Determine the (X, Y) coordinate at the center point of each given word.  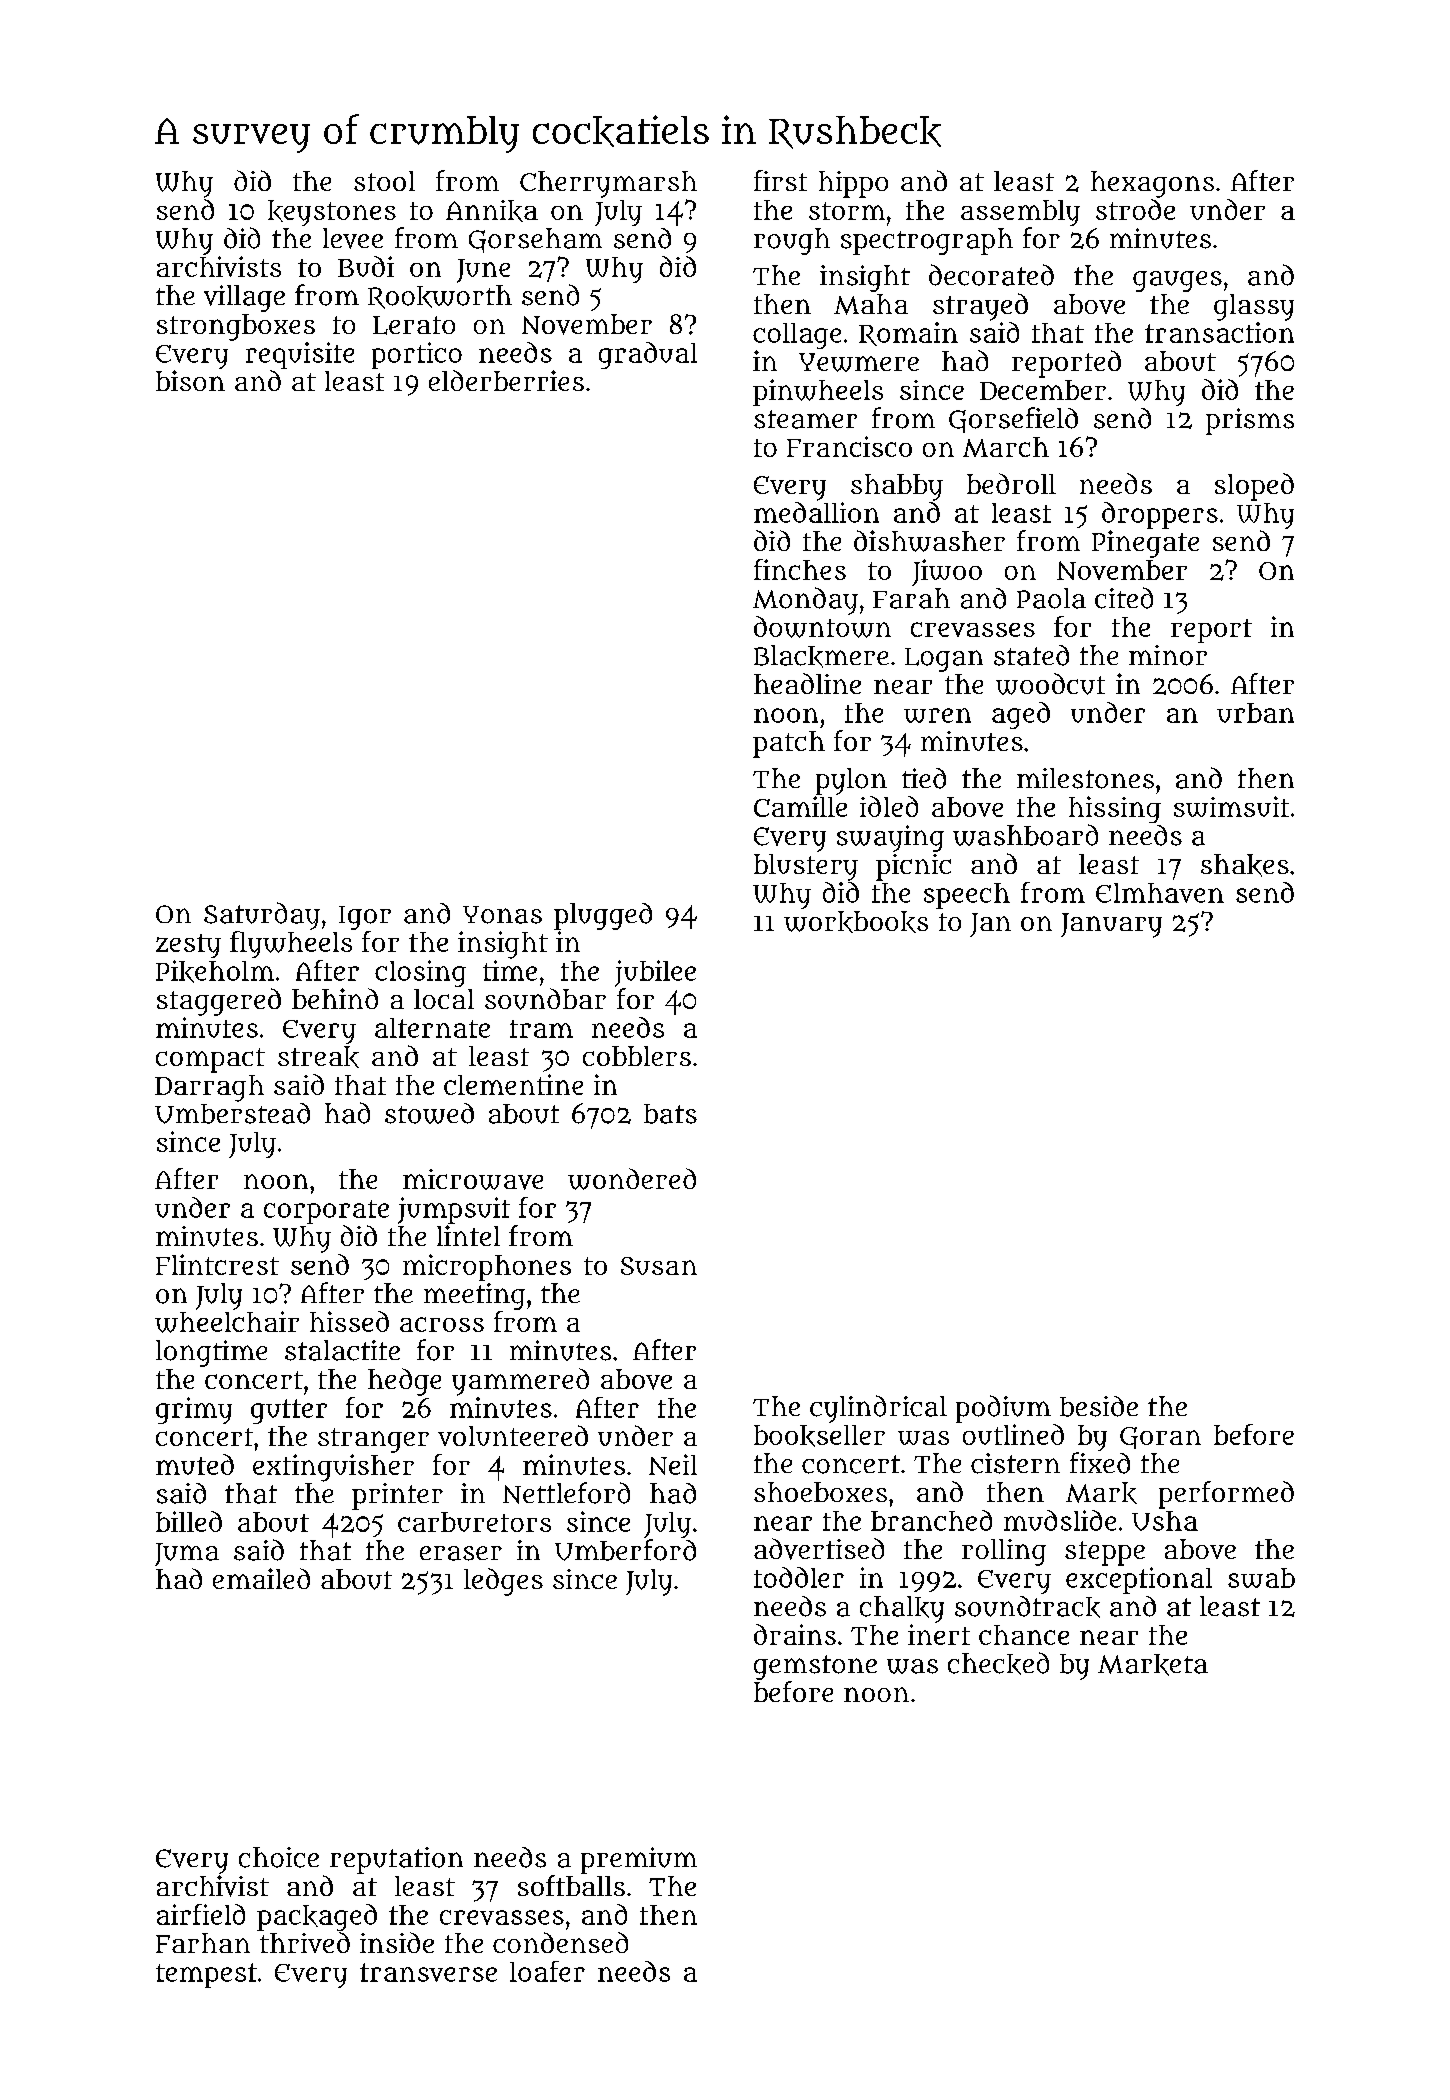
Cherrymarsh (608, 184)
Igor (365, 918)
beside (1099, 1406)
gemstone (815, 1667)
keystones (332, 213)
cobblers (637, 1056)
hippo (853, 184)
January (1111, 925)
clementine (513, 1084)
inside (397, 1942)
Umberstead (232, 1113)
